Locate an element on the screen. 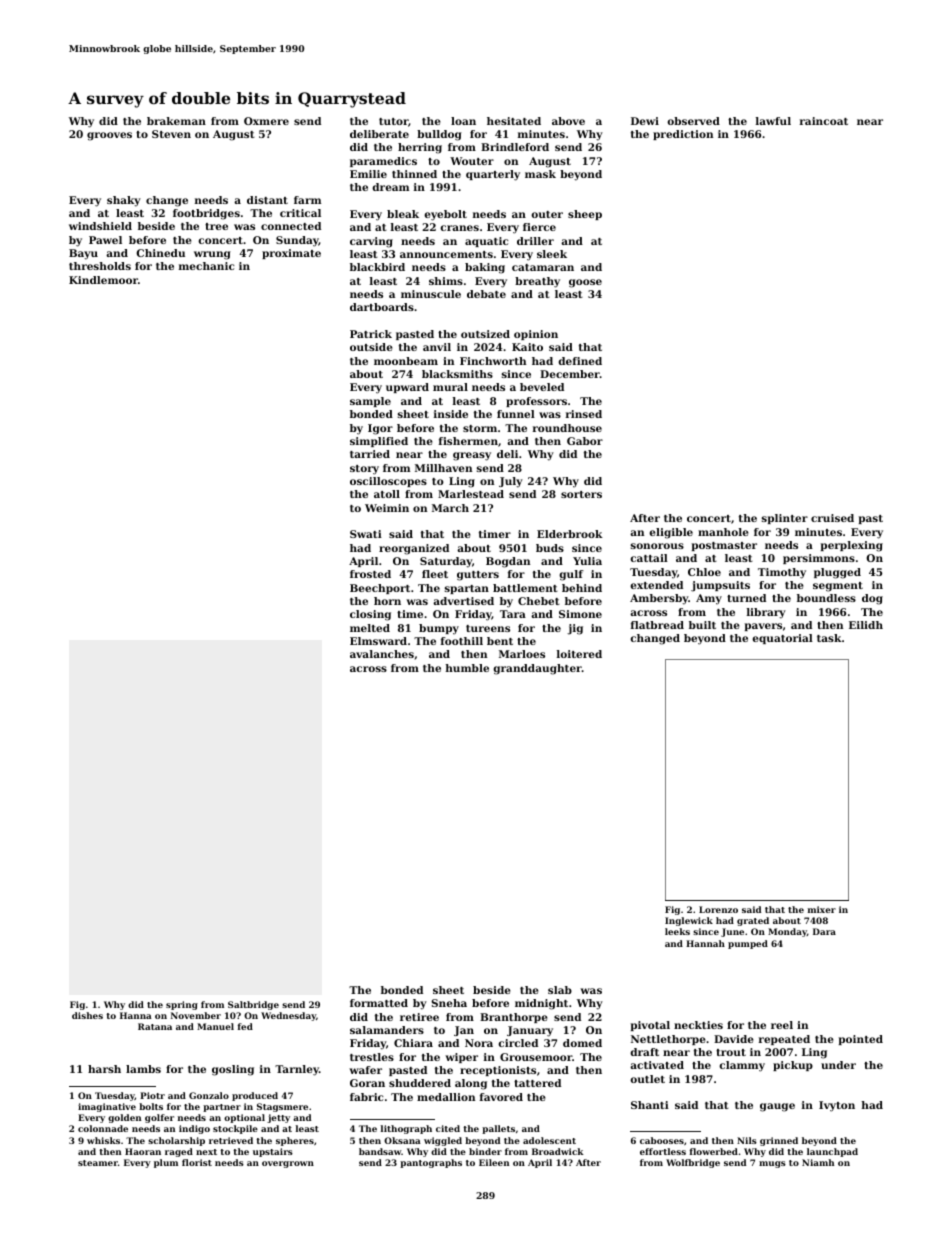 The image size is (952, 1233). closing is located at coordinates (370, 615).
